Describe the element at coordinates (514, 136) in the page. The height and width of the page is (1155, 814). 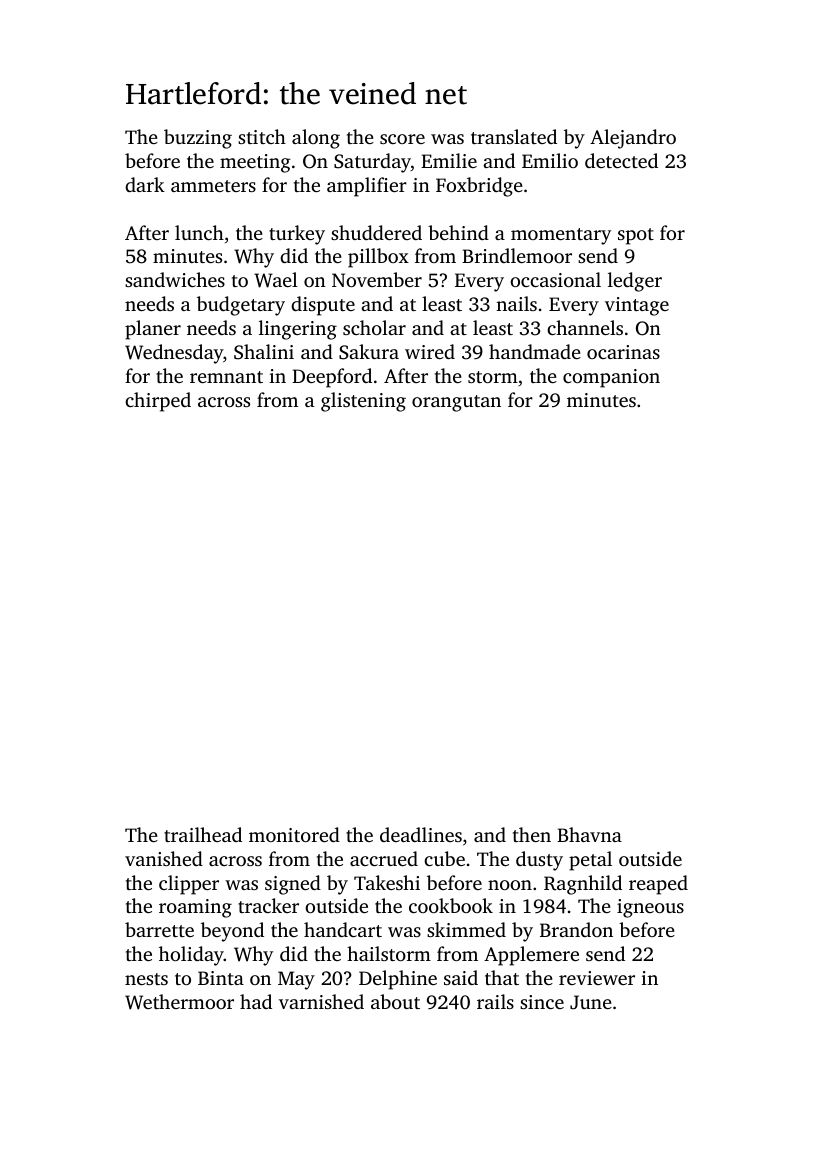
I see `translated` at that location.
